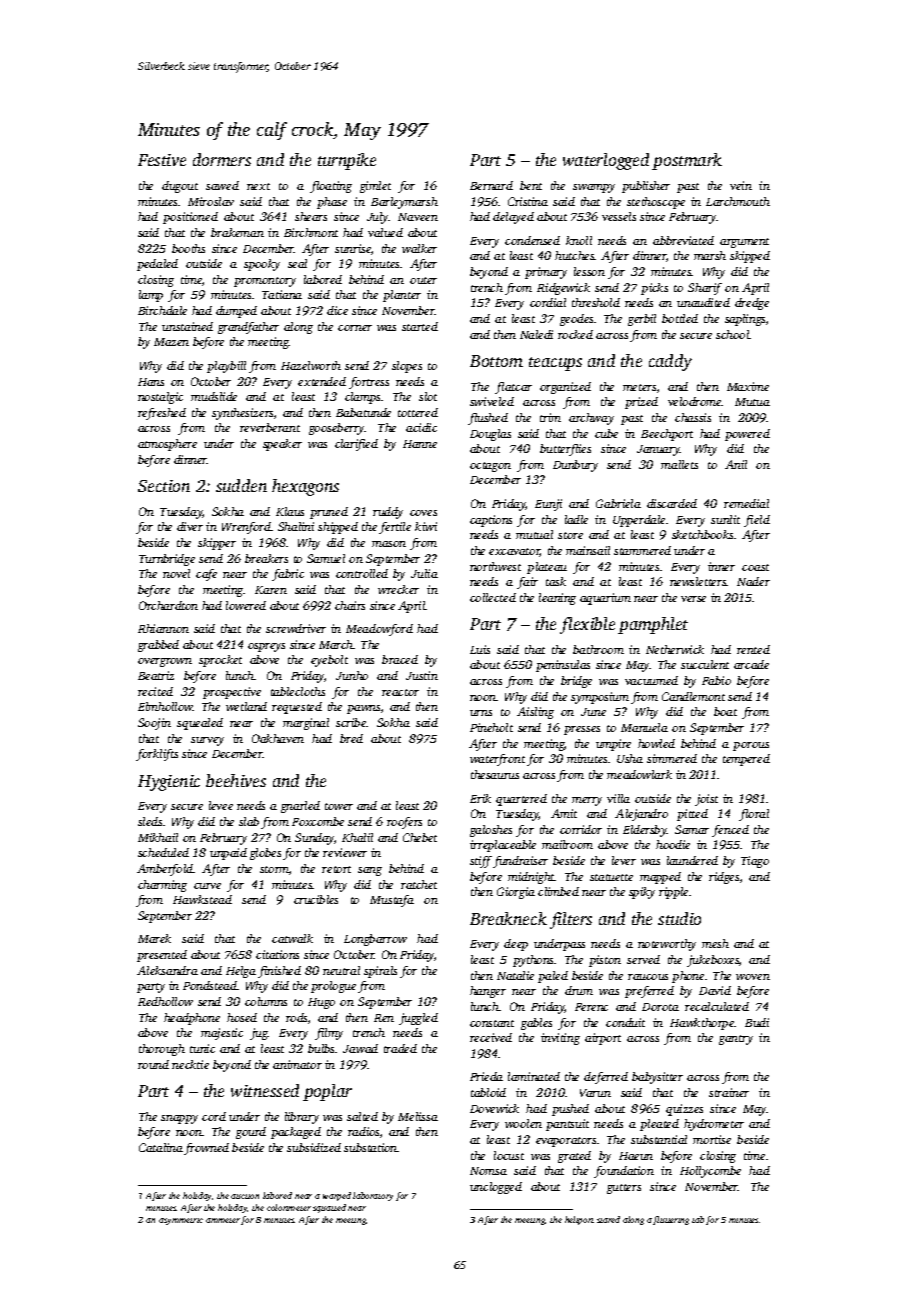 Image resolution: width=908 pixels, height=1316 pixels. Describe the element at coordinates (207, 886) in the document. I see `curve` at that location.
